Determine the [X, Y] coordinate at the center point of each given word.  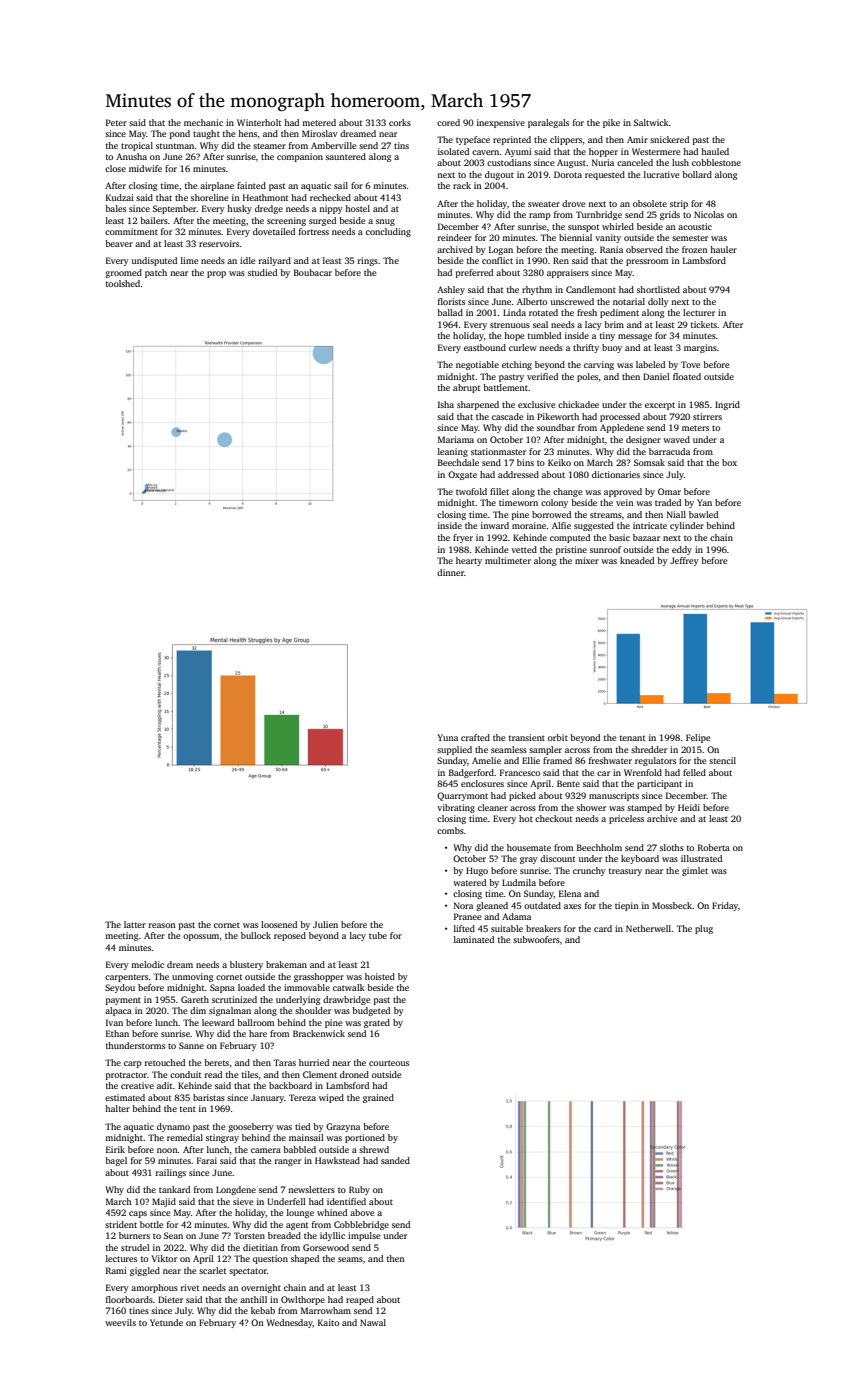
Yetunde [166, 1322]
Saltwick [651, 122]
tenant [632, 738]
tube [378, 935]
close [115, 168]
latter [135, 924]
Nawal [373, 1322]
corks [400, 122]
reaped [360, 1300]
